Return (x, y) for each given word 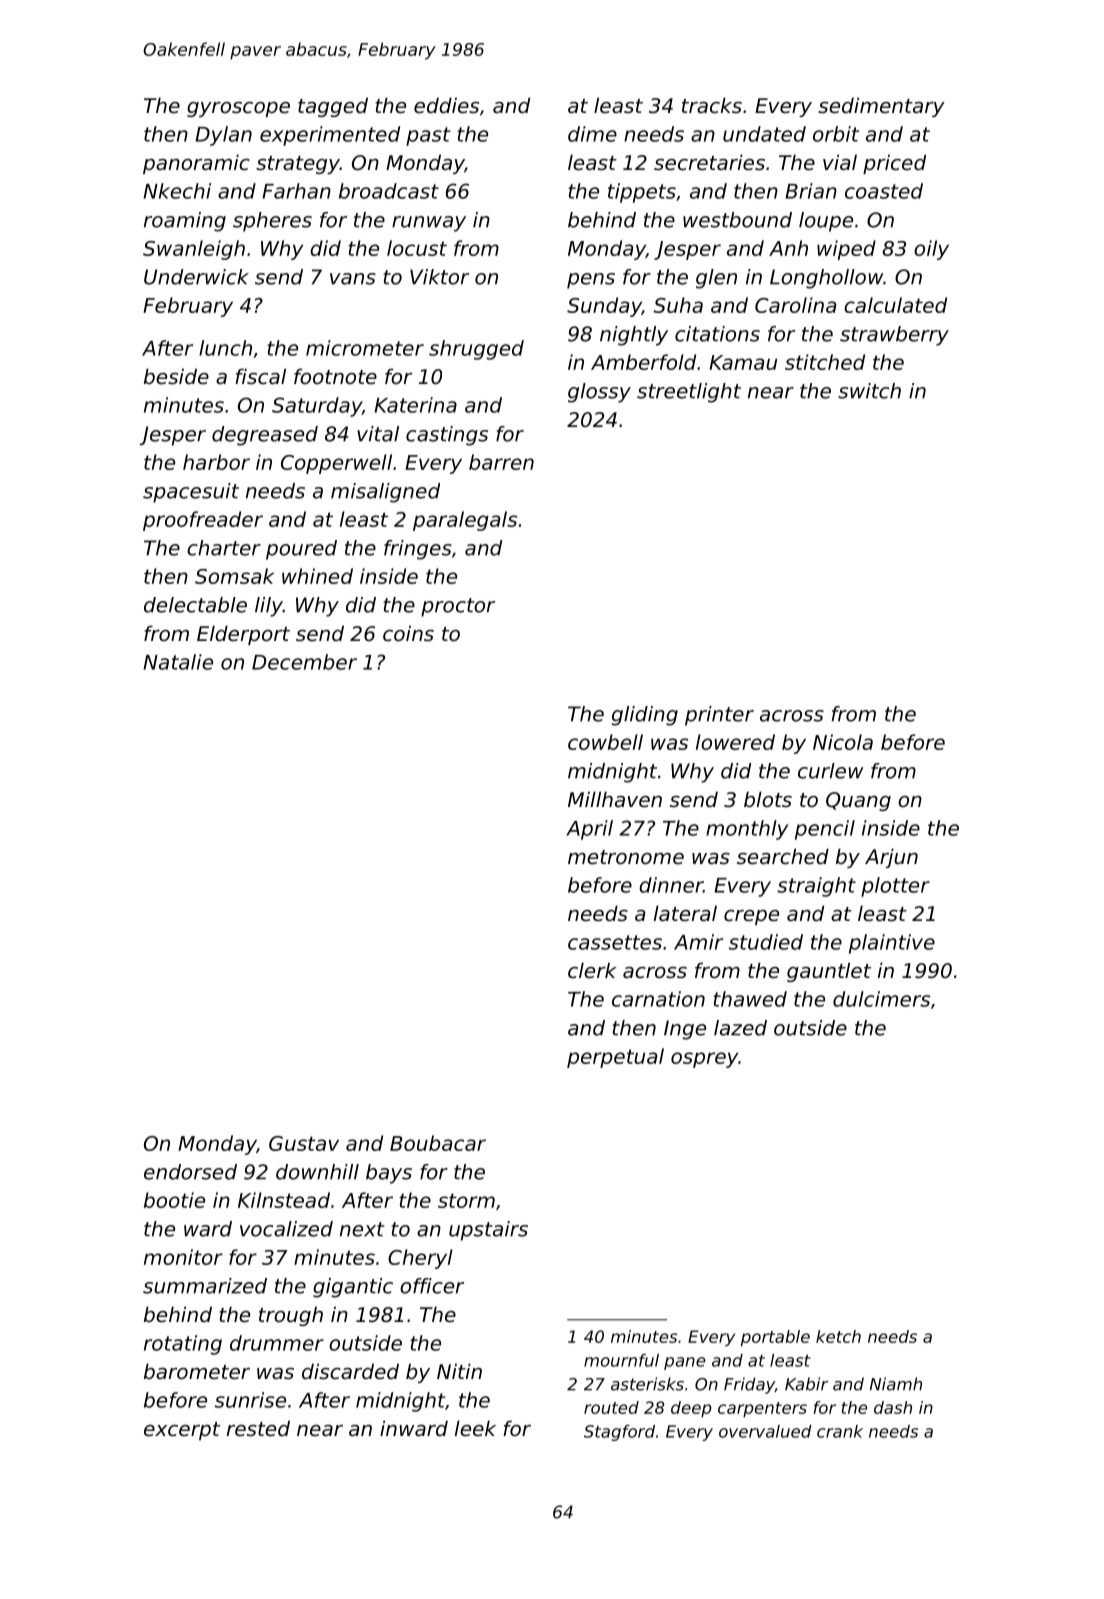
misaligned (385, 493)
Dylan (223, 136)
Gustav (304, 1143)
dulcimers (881, 999)
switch (869, 391)
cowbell (605, 742)
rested (258, 1428)
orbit (836, 134)
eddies (446, 105)
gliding (644, 716)
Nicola (843, 742)
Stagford (619, 1433)
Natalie (178, 662)
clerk (592, 970)
